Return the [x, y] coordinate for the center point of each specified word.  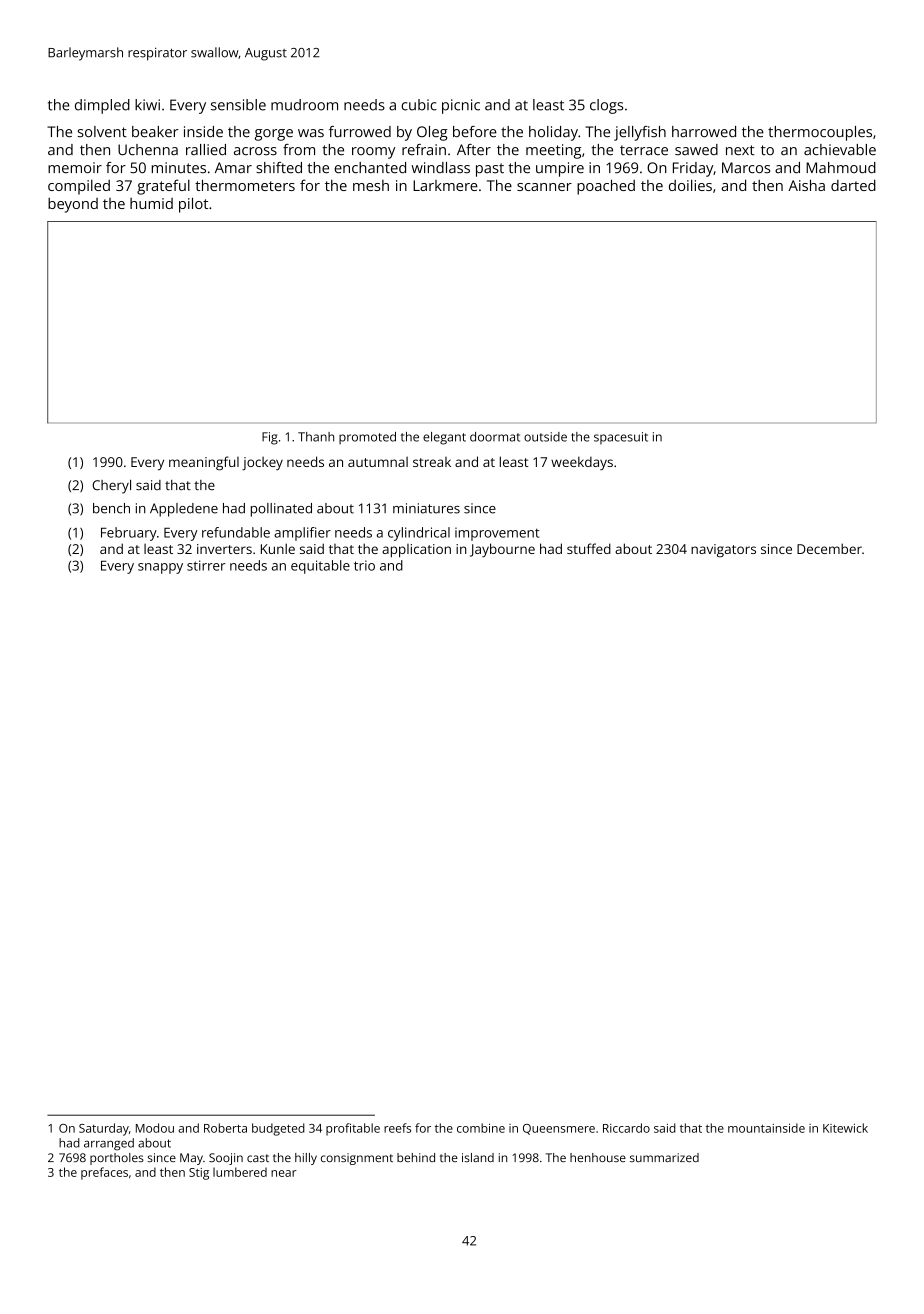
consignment [357, 1159]
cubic [419, 105]
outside [545, 437]
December [829, 548]
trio [364, 565]
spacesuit [621, 438]
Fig [270, 438]
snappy [160, 568]
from [299, 149]
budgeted [278, 1129]
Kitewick [845, 1128]
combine [481, 1128]
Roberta [225, 1128]
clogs [606, 106]
